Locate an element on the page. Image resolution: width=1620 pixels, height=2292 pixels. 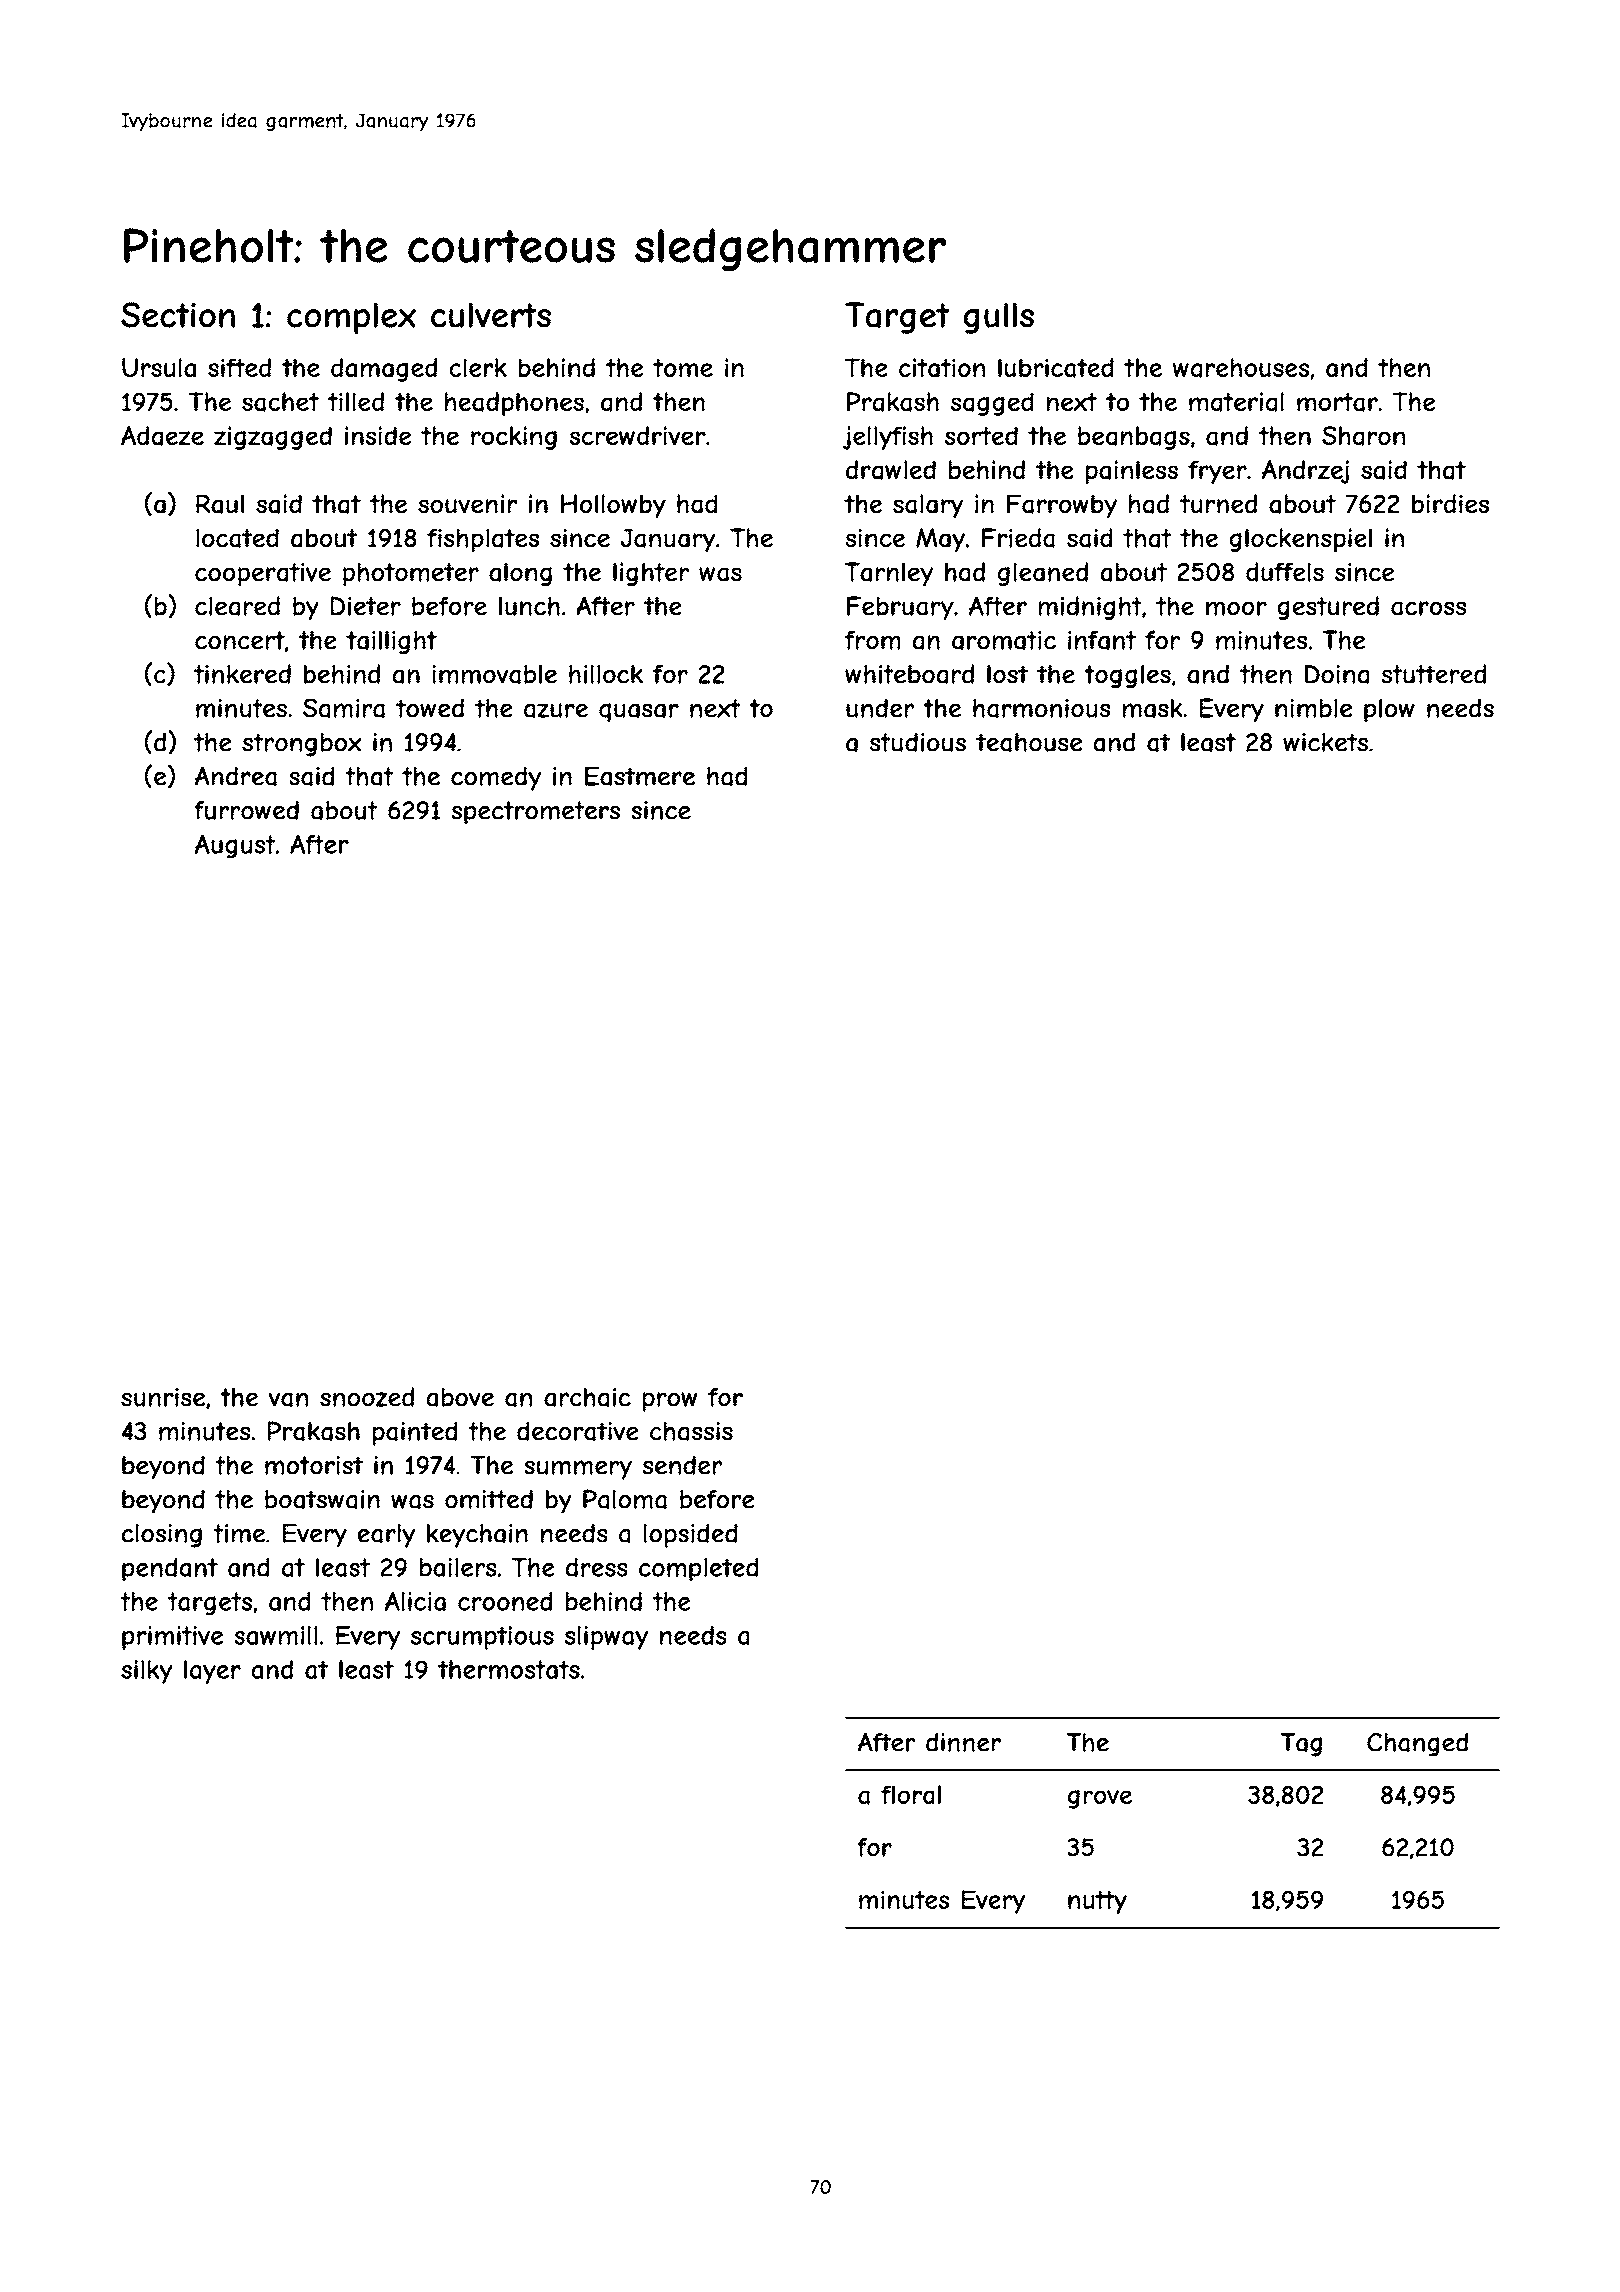
warehouses is located at coordinates (1241, 368).
